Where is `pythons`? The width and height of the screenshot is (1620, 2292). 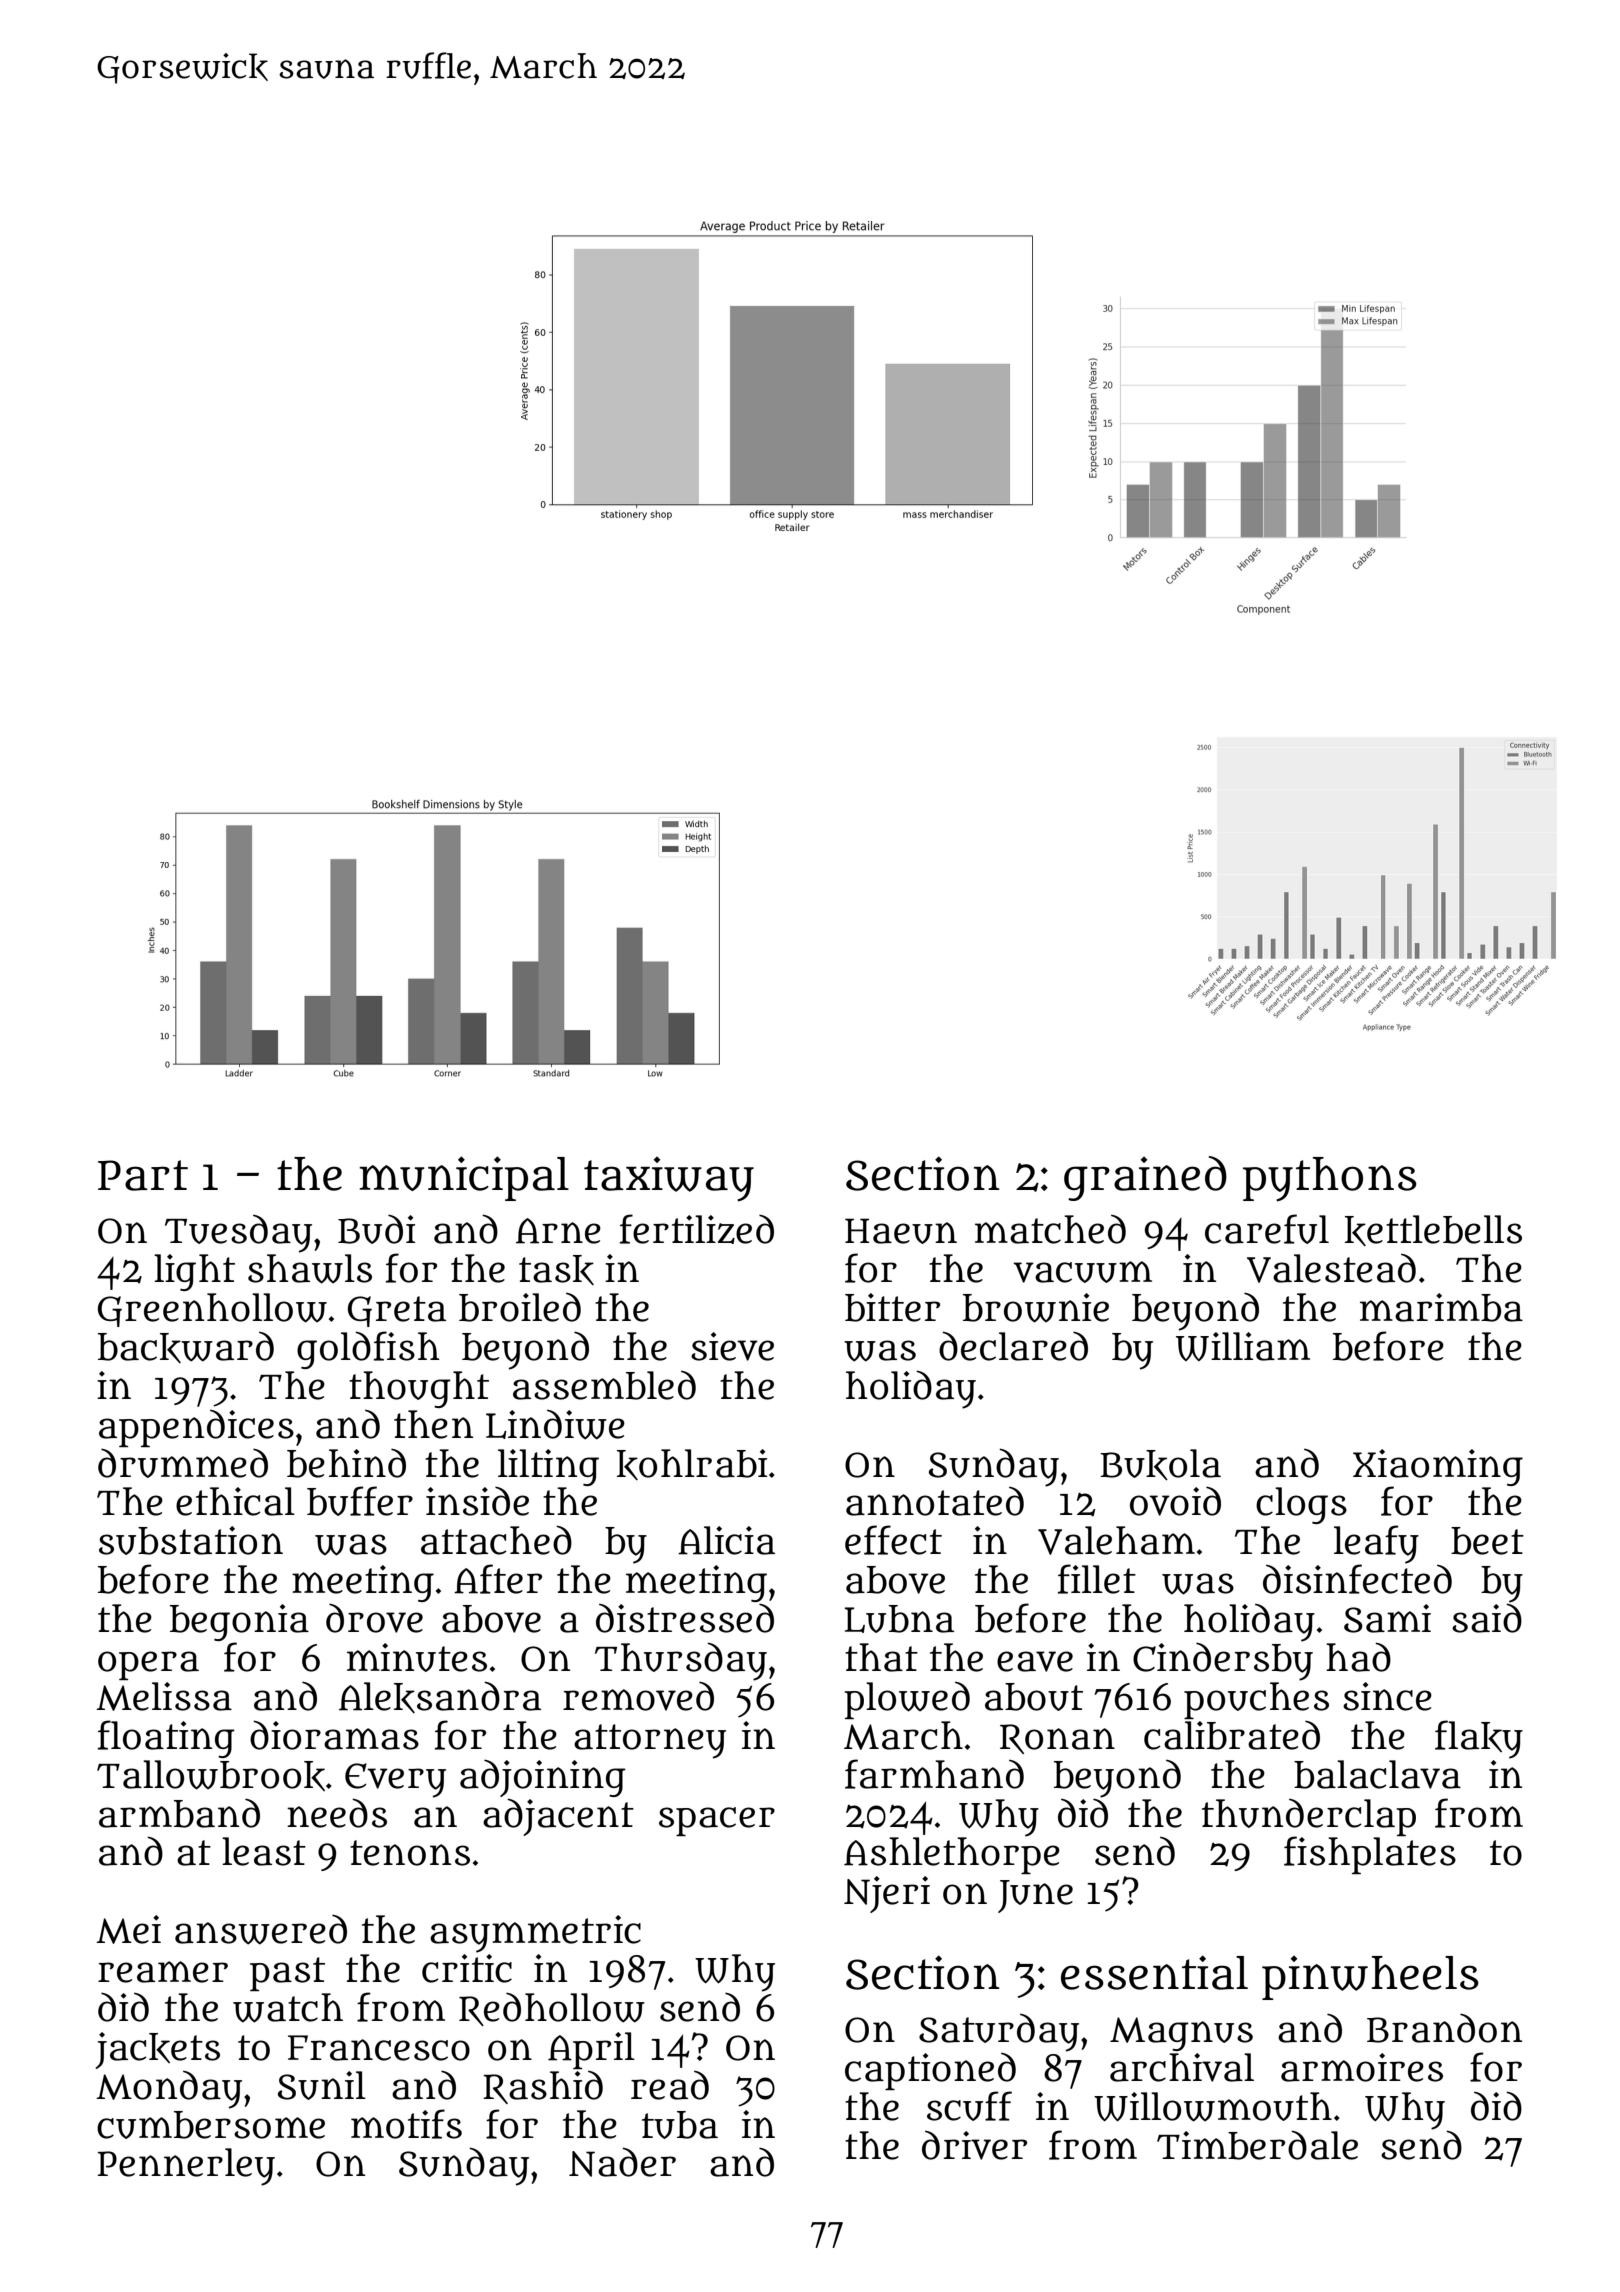 pythons is located at coordinates (1330, 1179).
